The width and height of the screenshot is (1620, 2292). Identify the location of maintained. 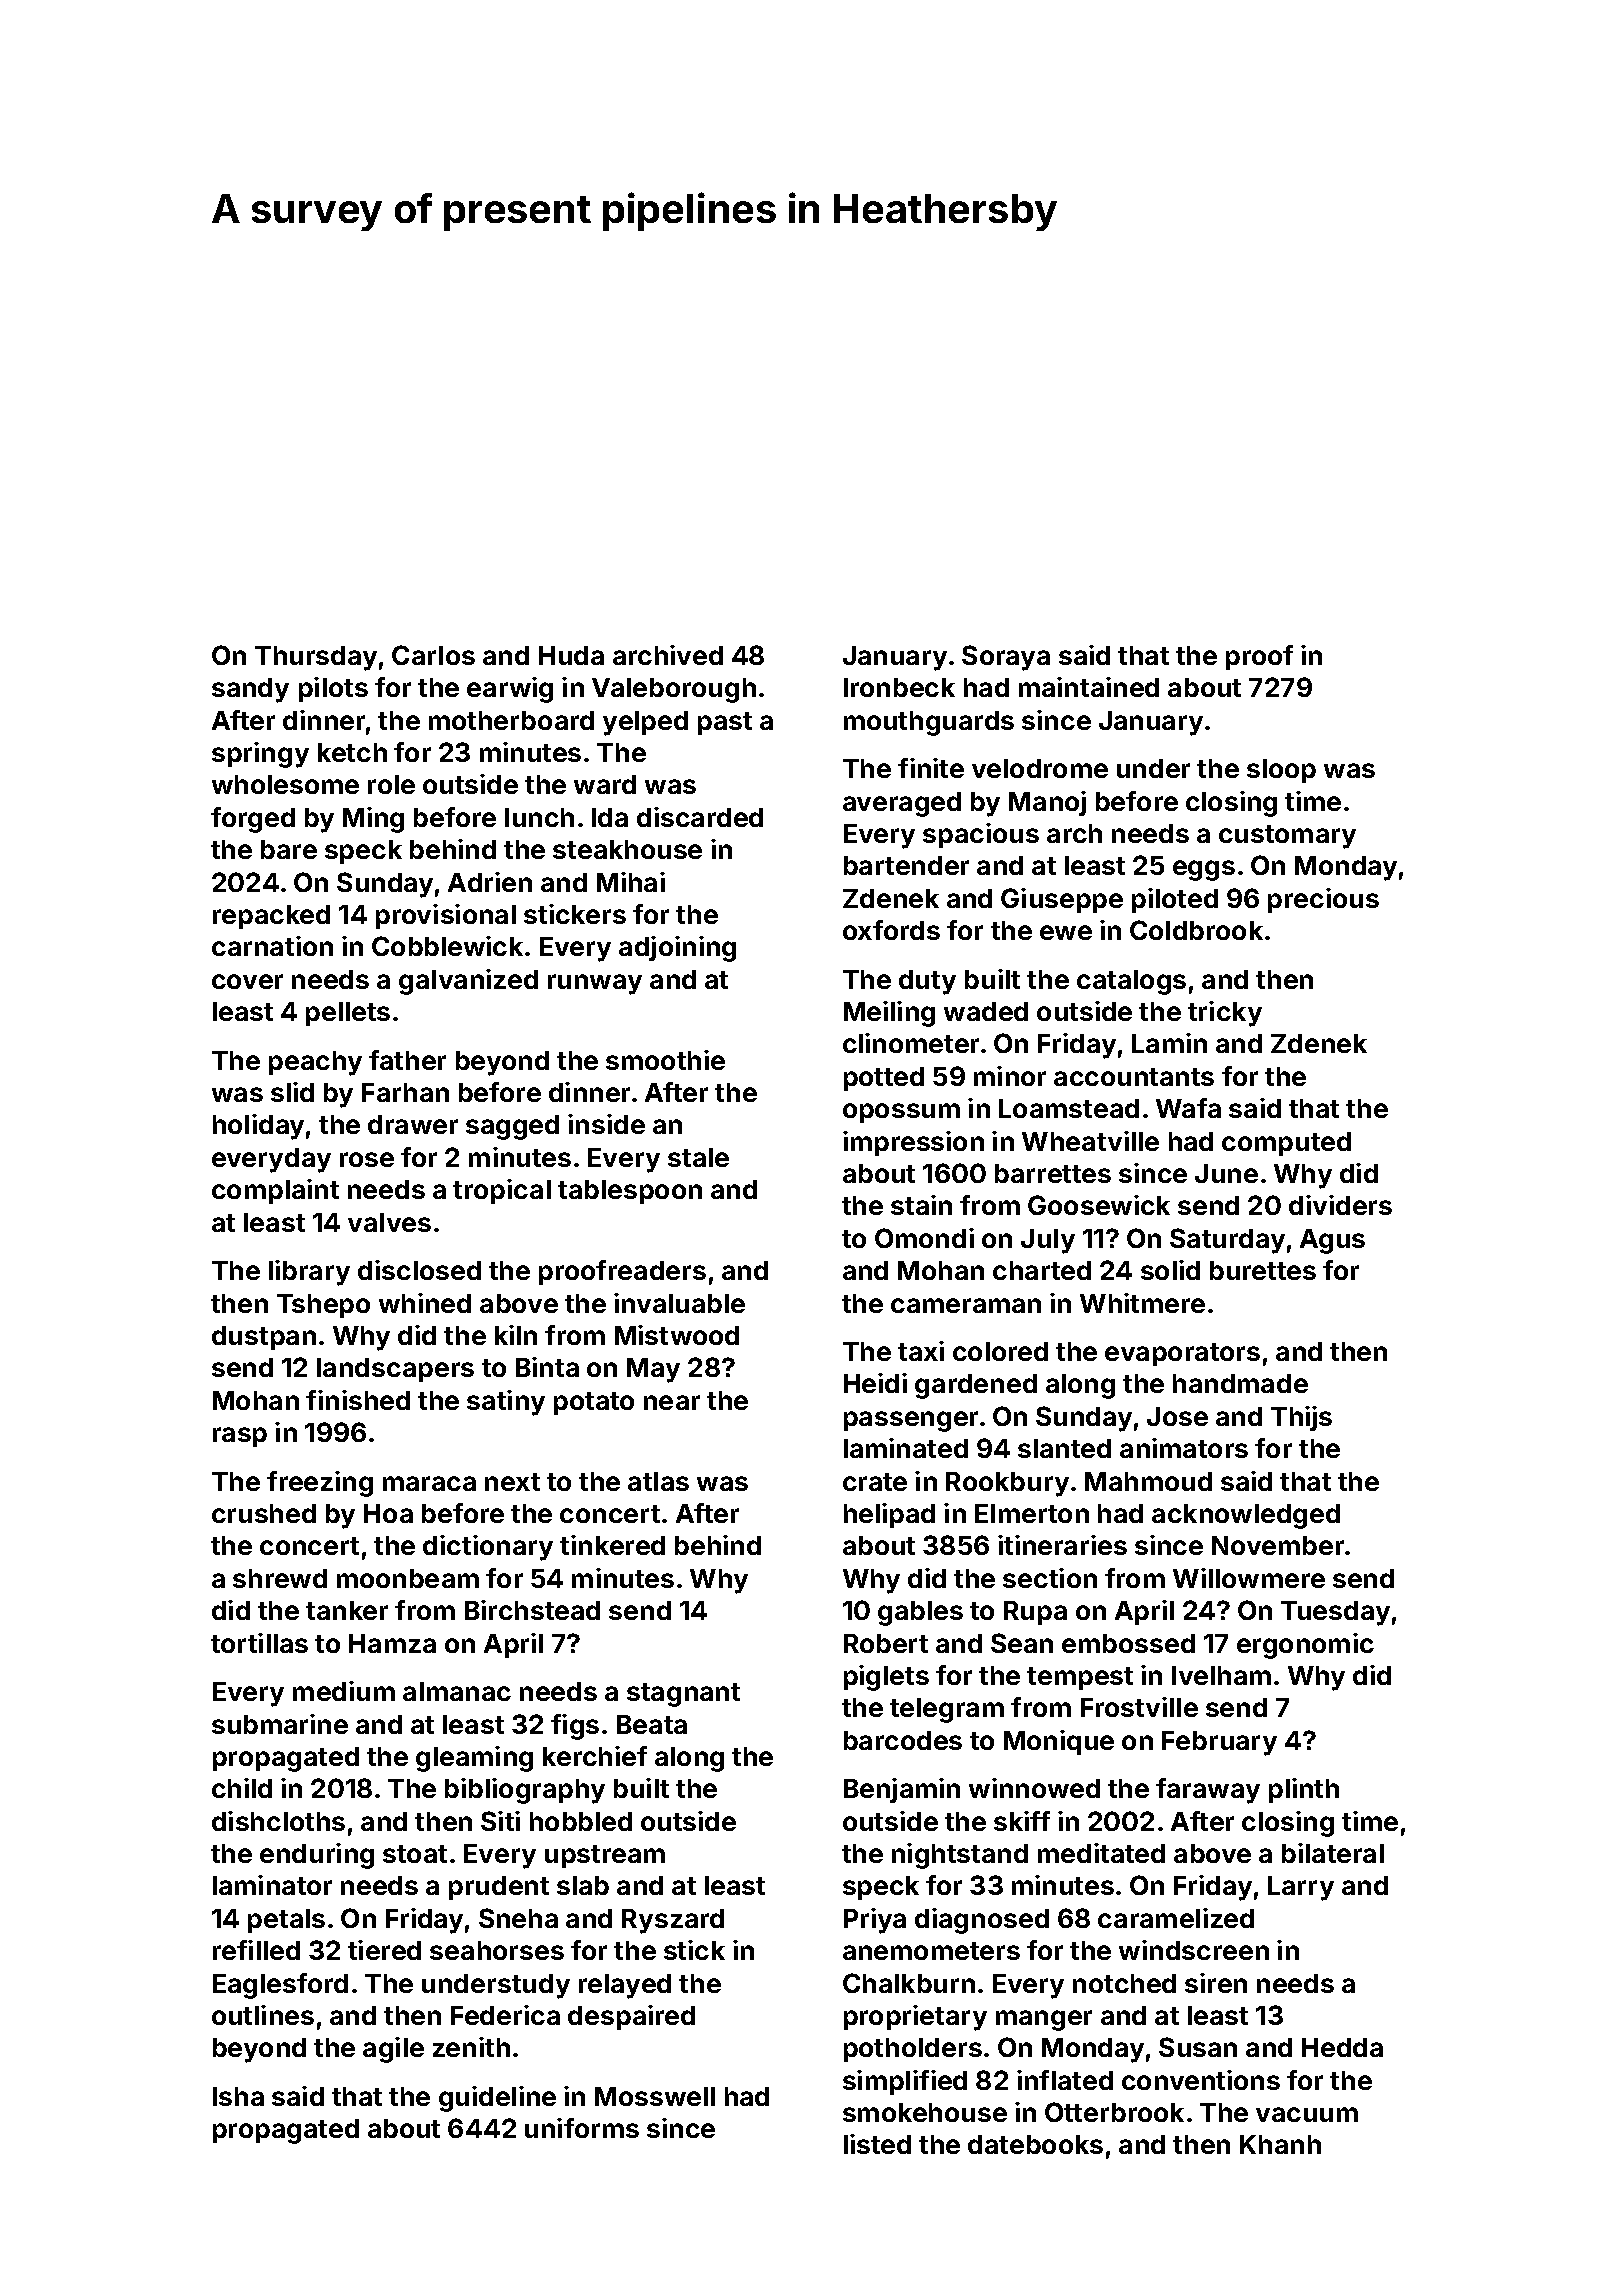
(1089, 687).
